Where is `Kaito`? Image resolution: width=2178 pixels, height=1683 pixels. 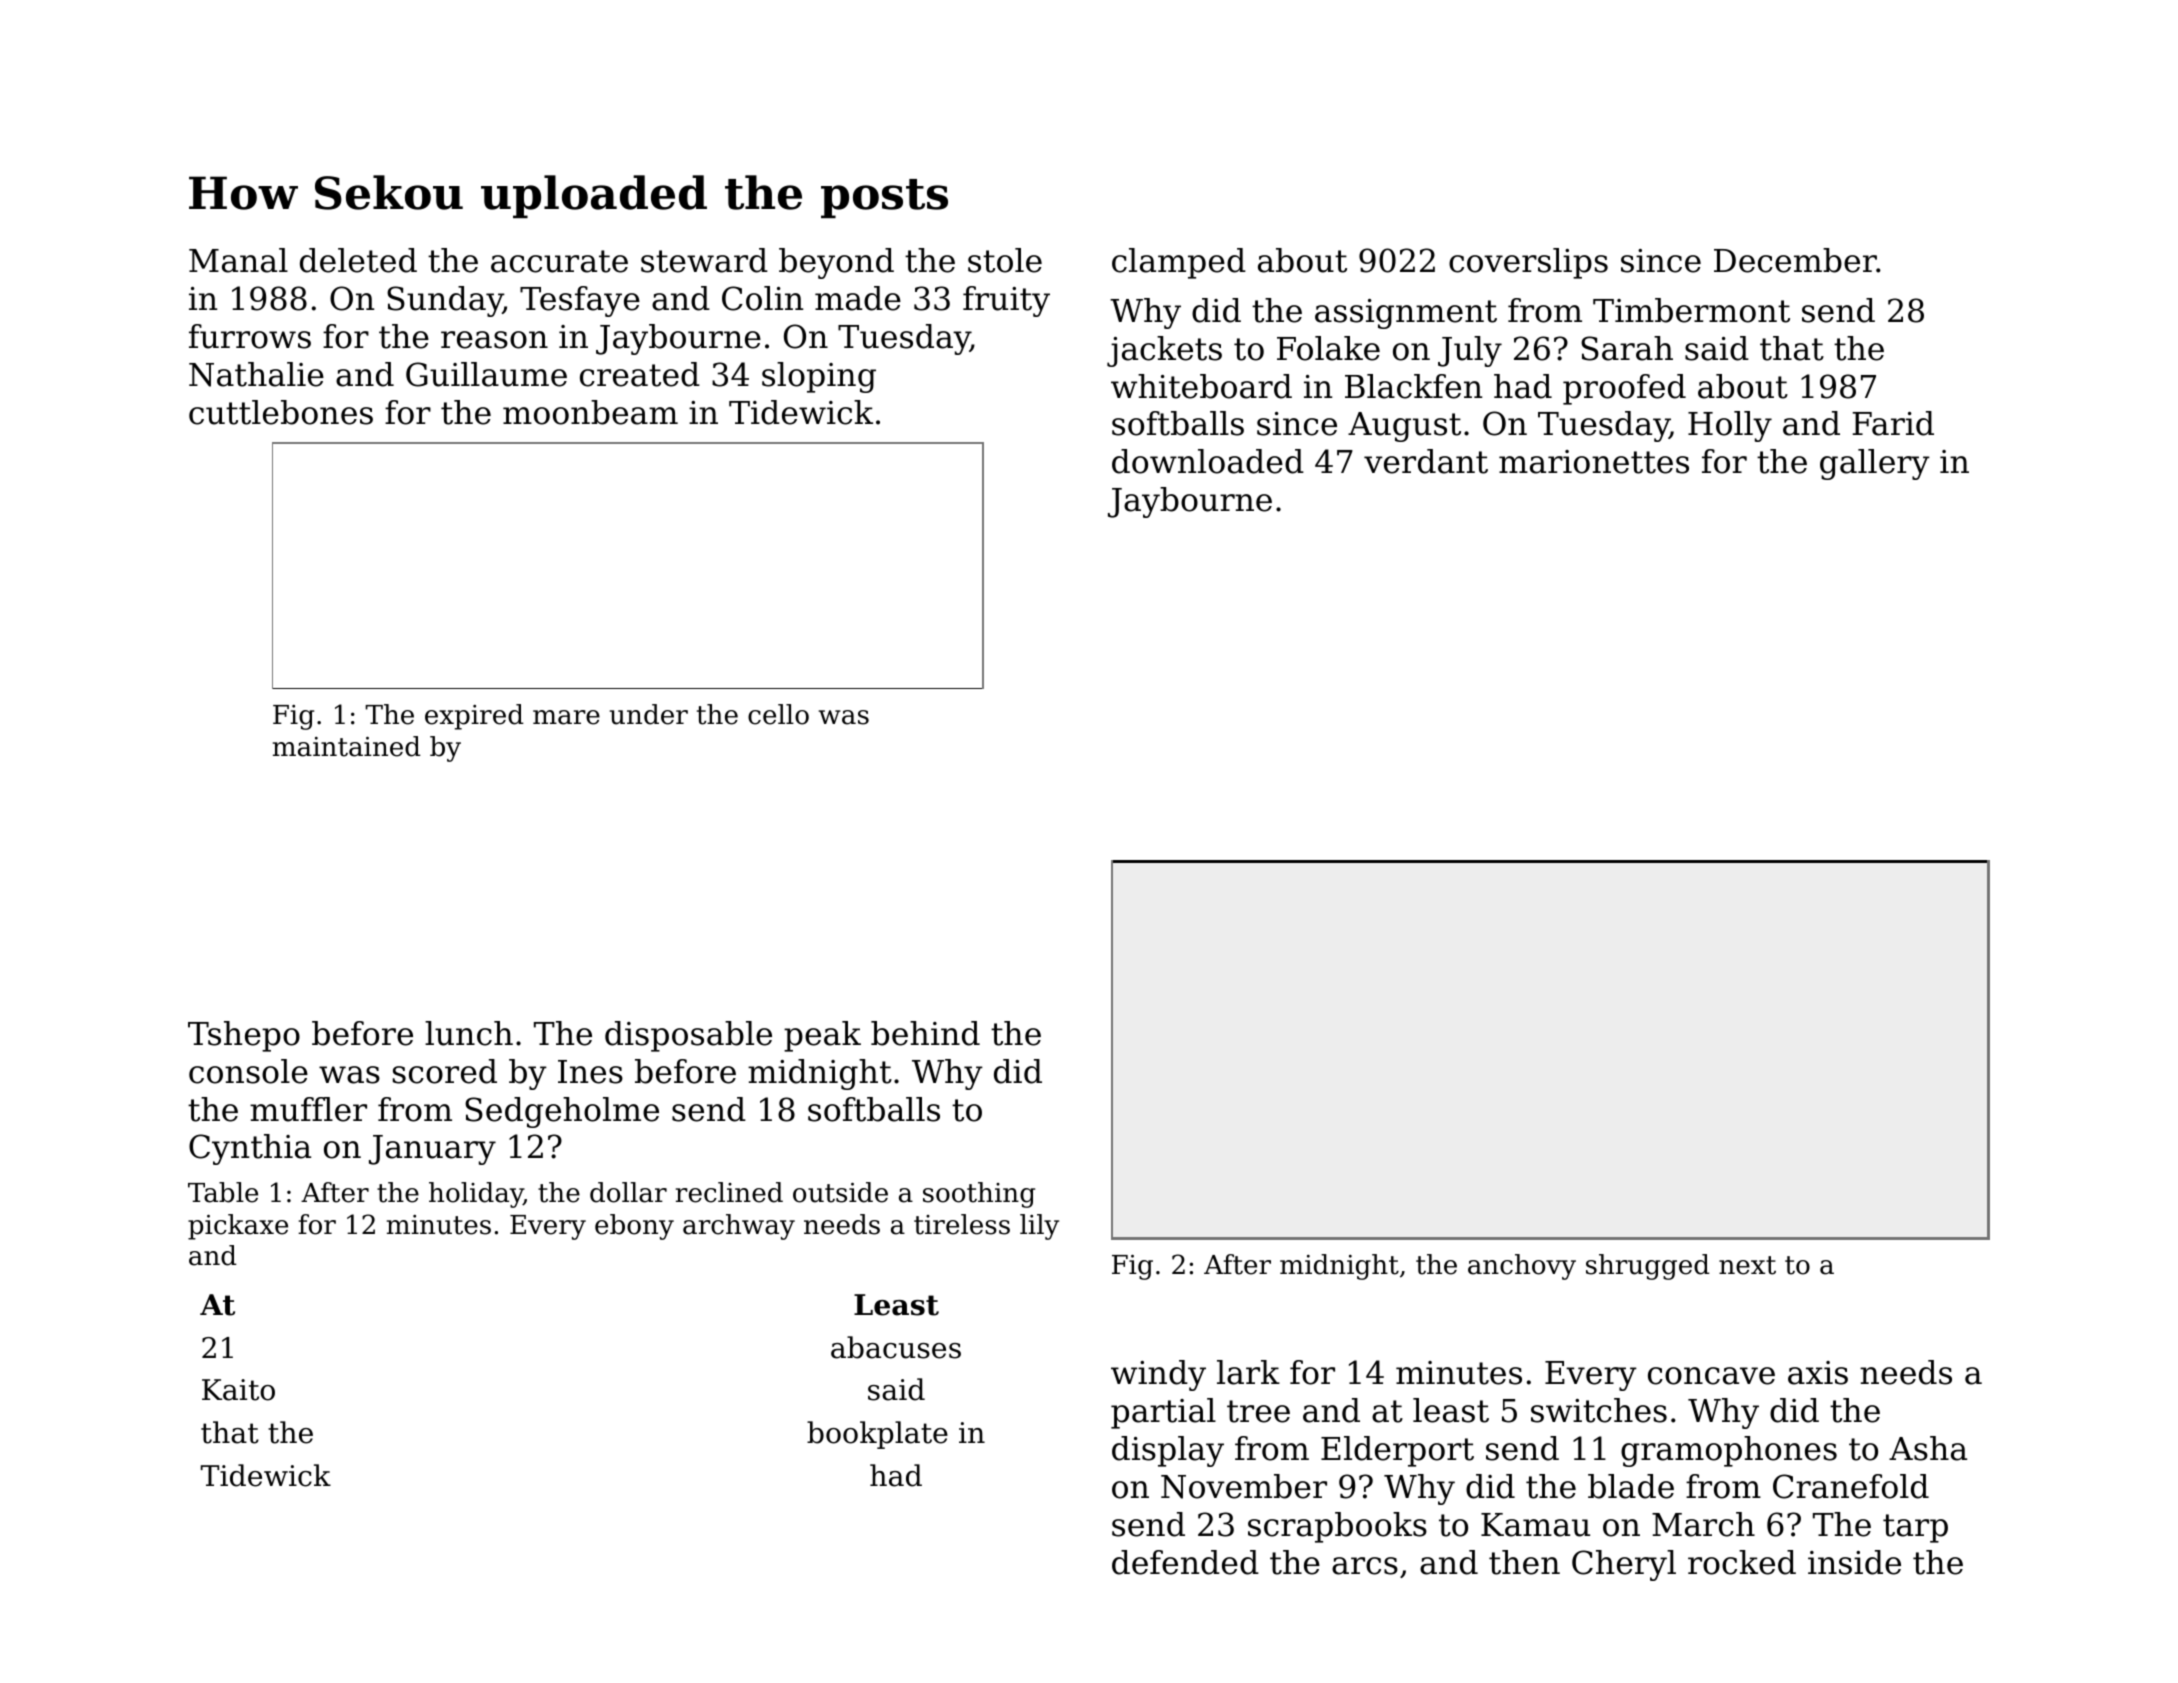
Kaito is located at coordinates (238, 1390).
